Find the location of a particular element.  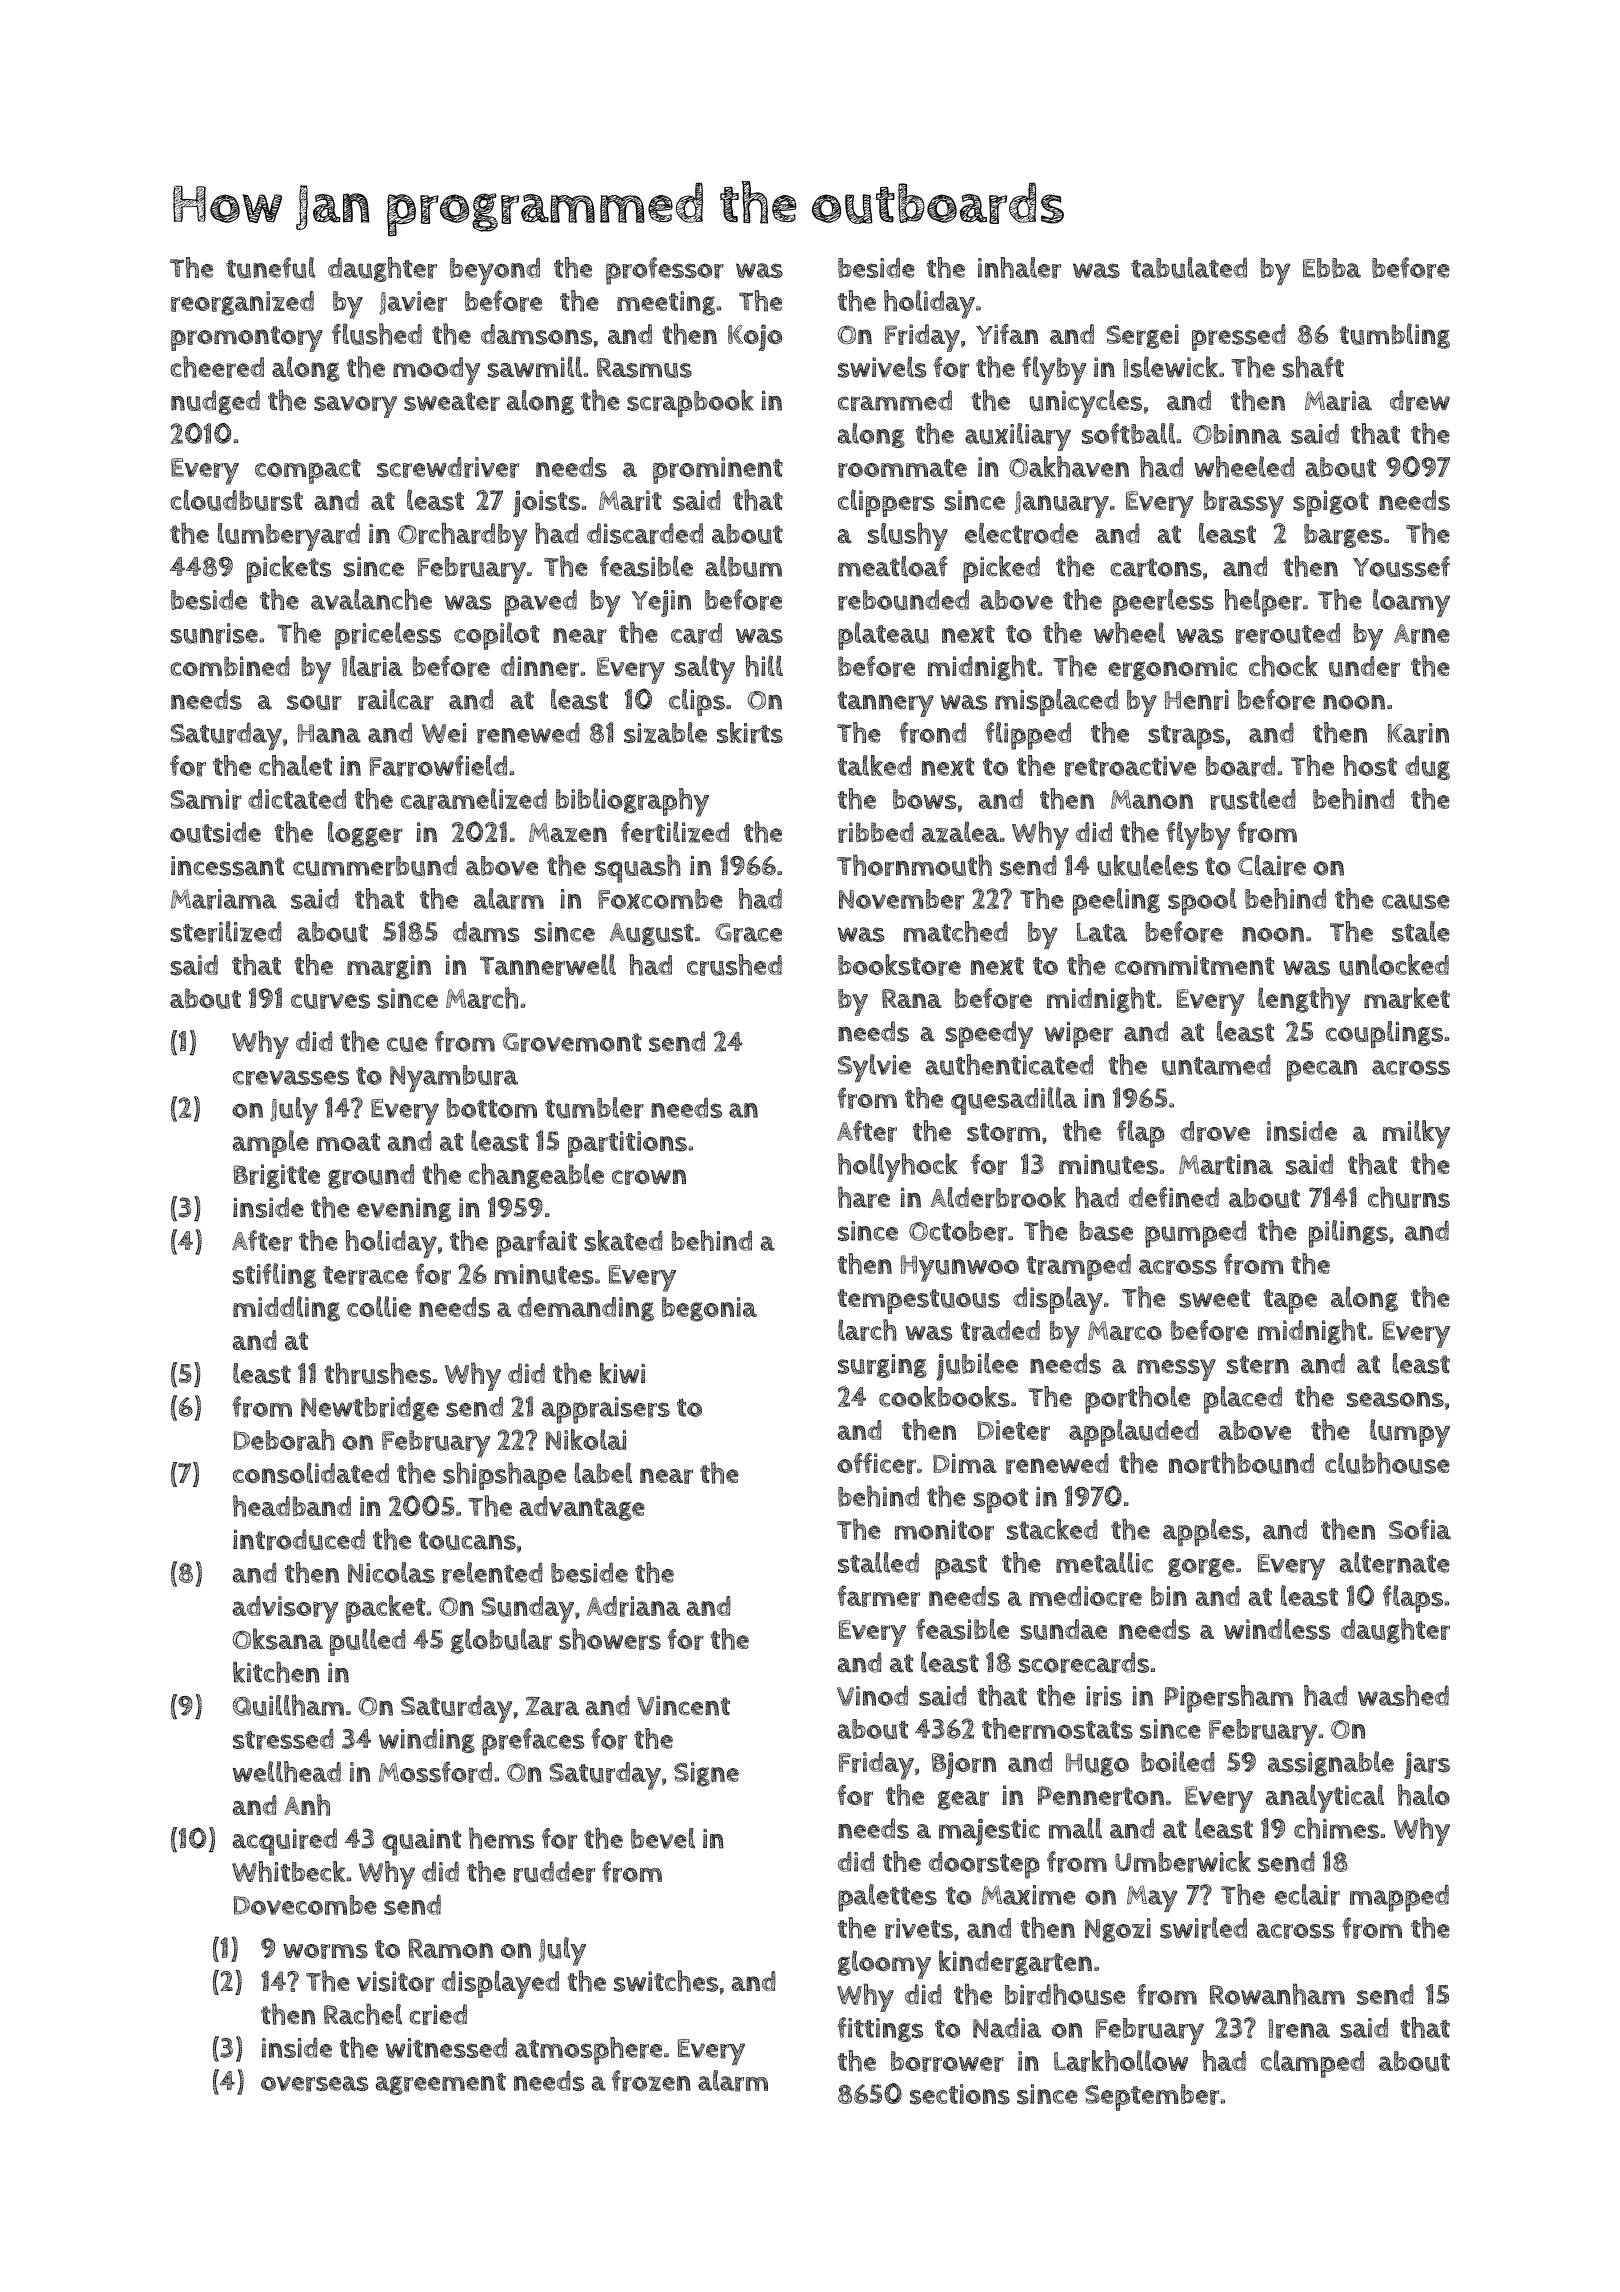

inhaler is located at coordinates (1019, 268).
